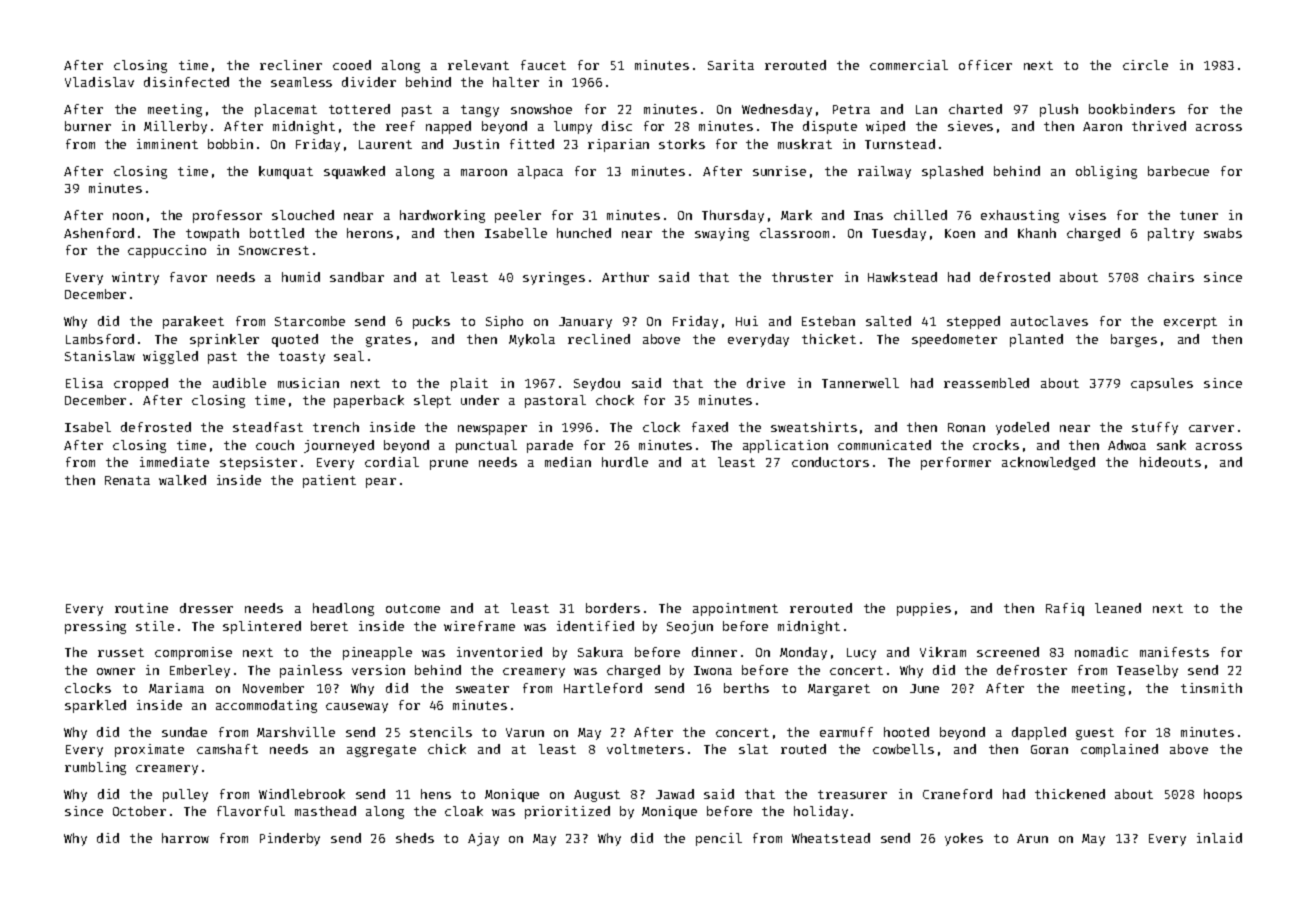  What do you see at coordinates (1145, 65) in the screenshot?
I see `circle` at bounding box center [1145, 65].
